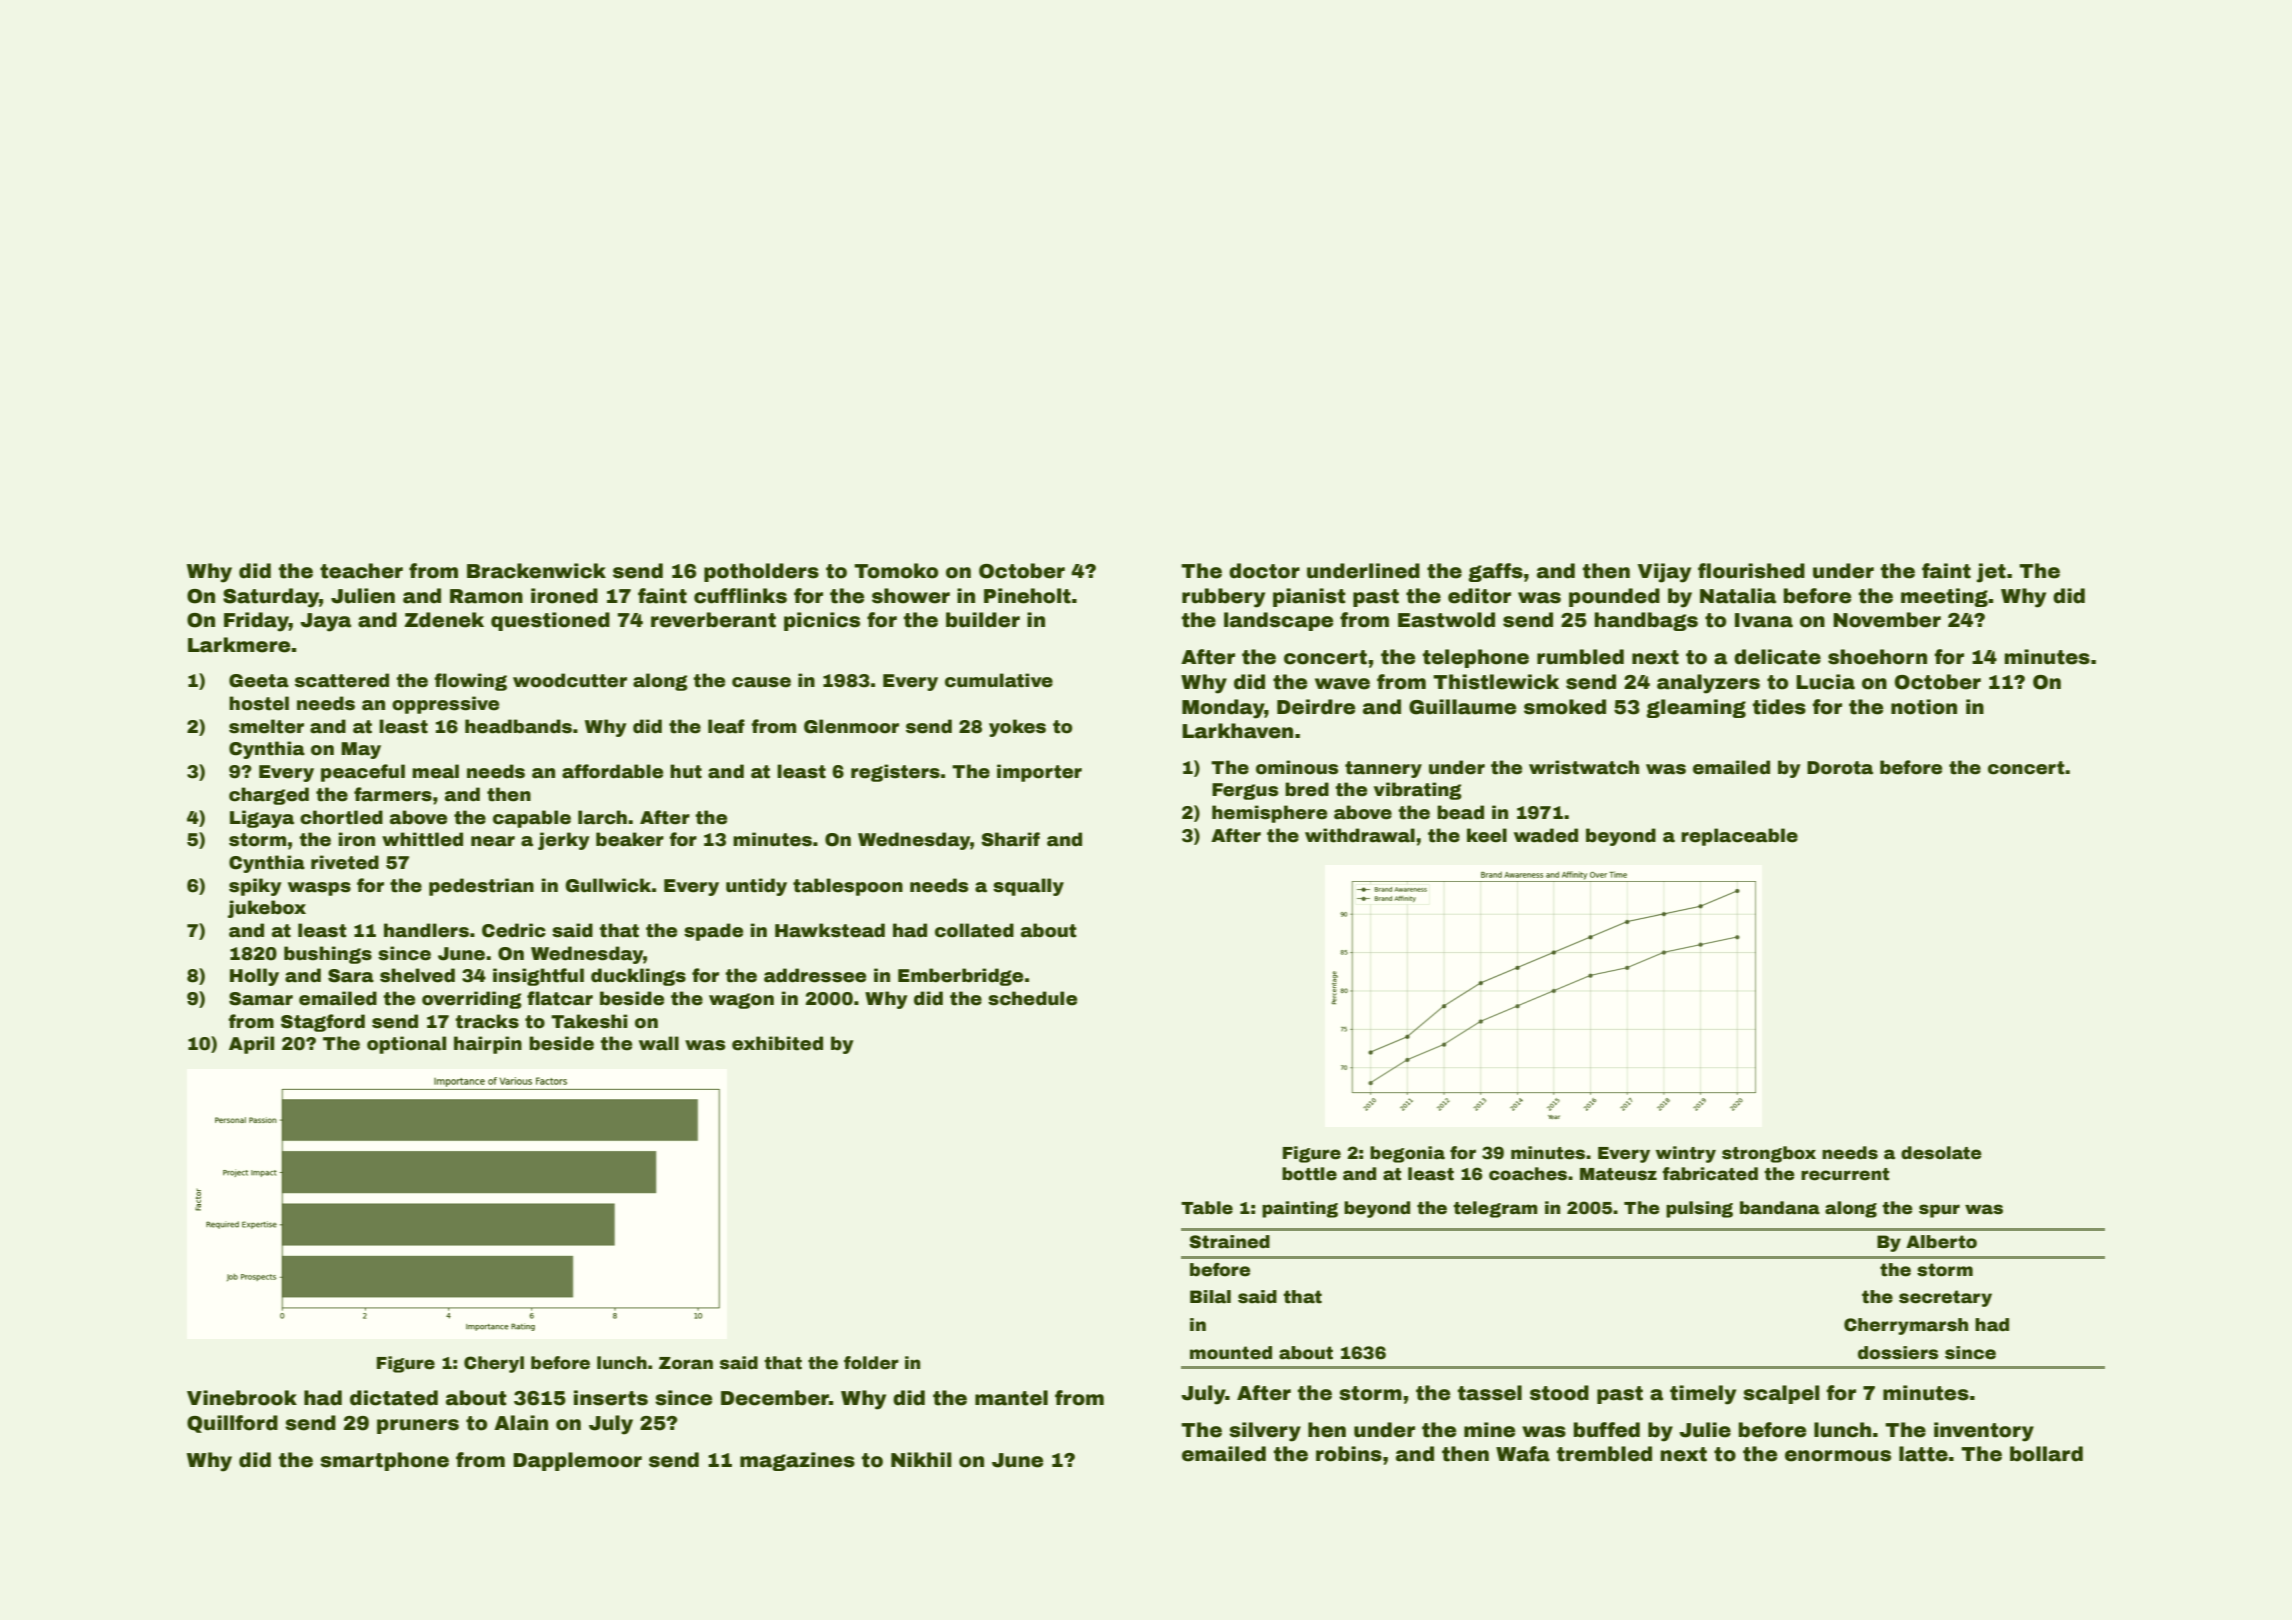 This screenshot has width=2292, height=1620. What do you see at coordinates (1941, 1242) in the screenshot?
I see `Alberto` at bounding box center [1941, 1242].
